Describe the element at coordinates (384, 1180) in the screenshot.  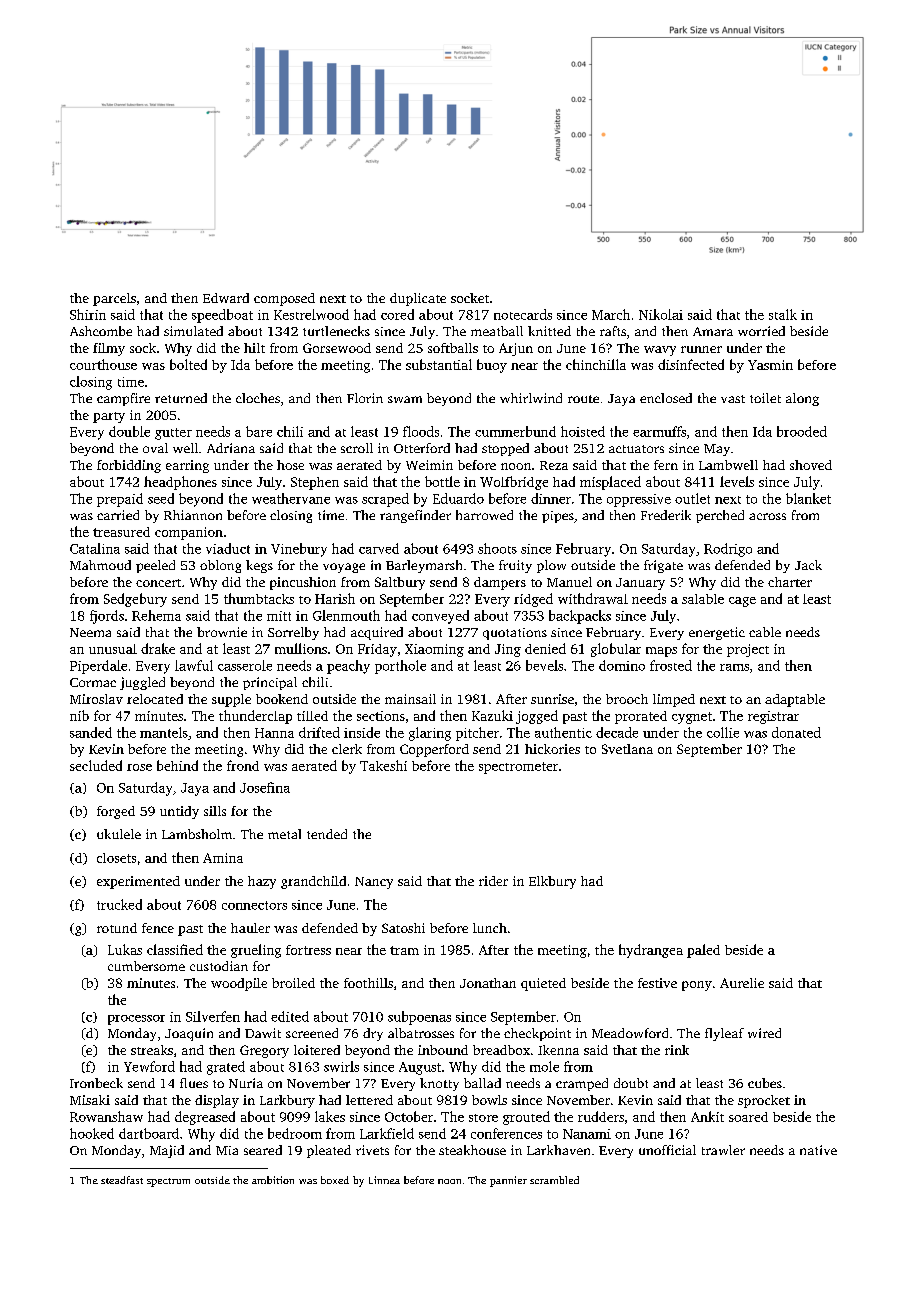
I see `Linnea` at that location.
